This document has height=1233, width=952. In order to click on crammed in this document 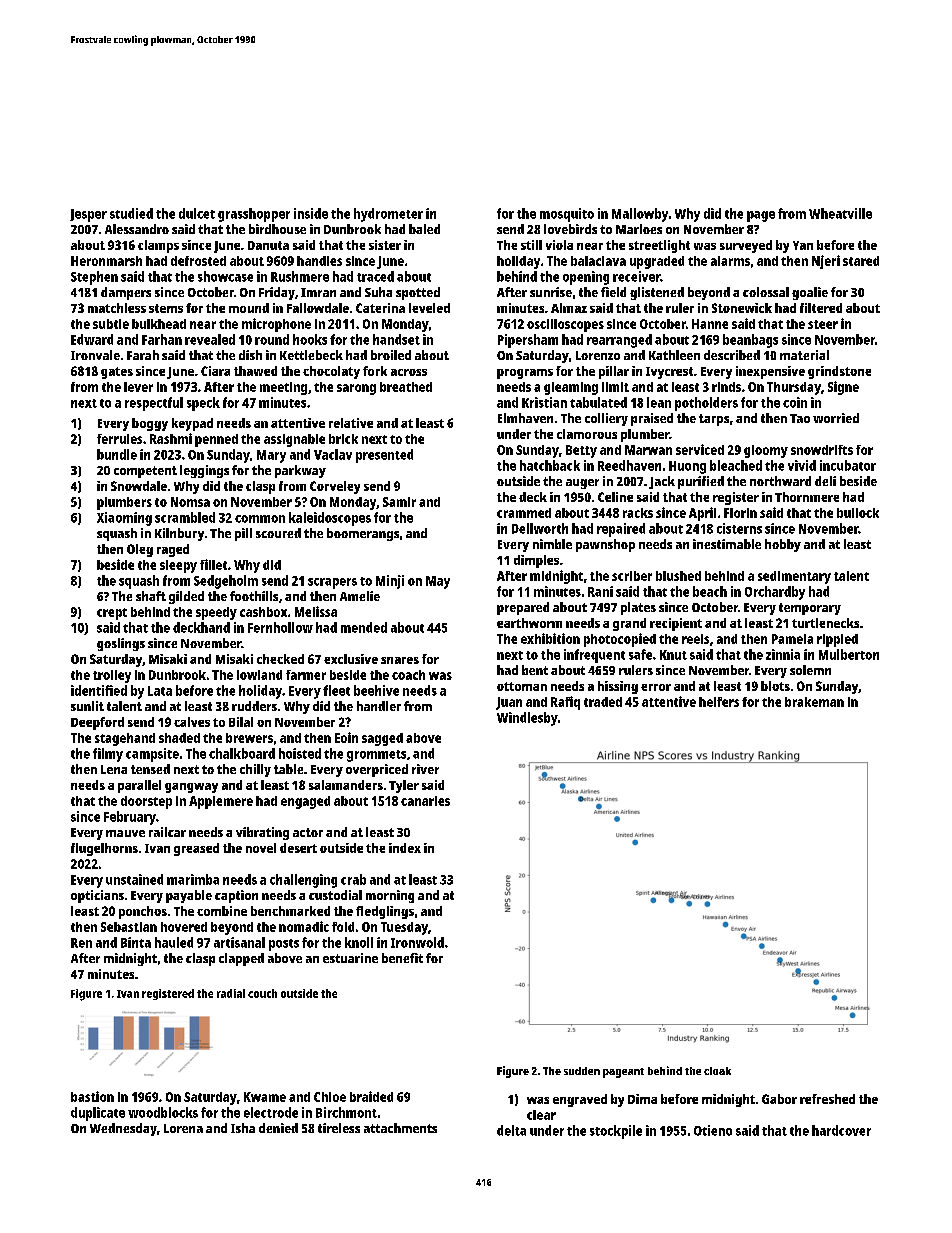, I will do `click(524, 513)`.
